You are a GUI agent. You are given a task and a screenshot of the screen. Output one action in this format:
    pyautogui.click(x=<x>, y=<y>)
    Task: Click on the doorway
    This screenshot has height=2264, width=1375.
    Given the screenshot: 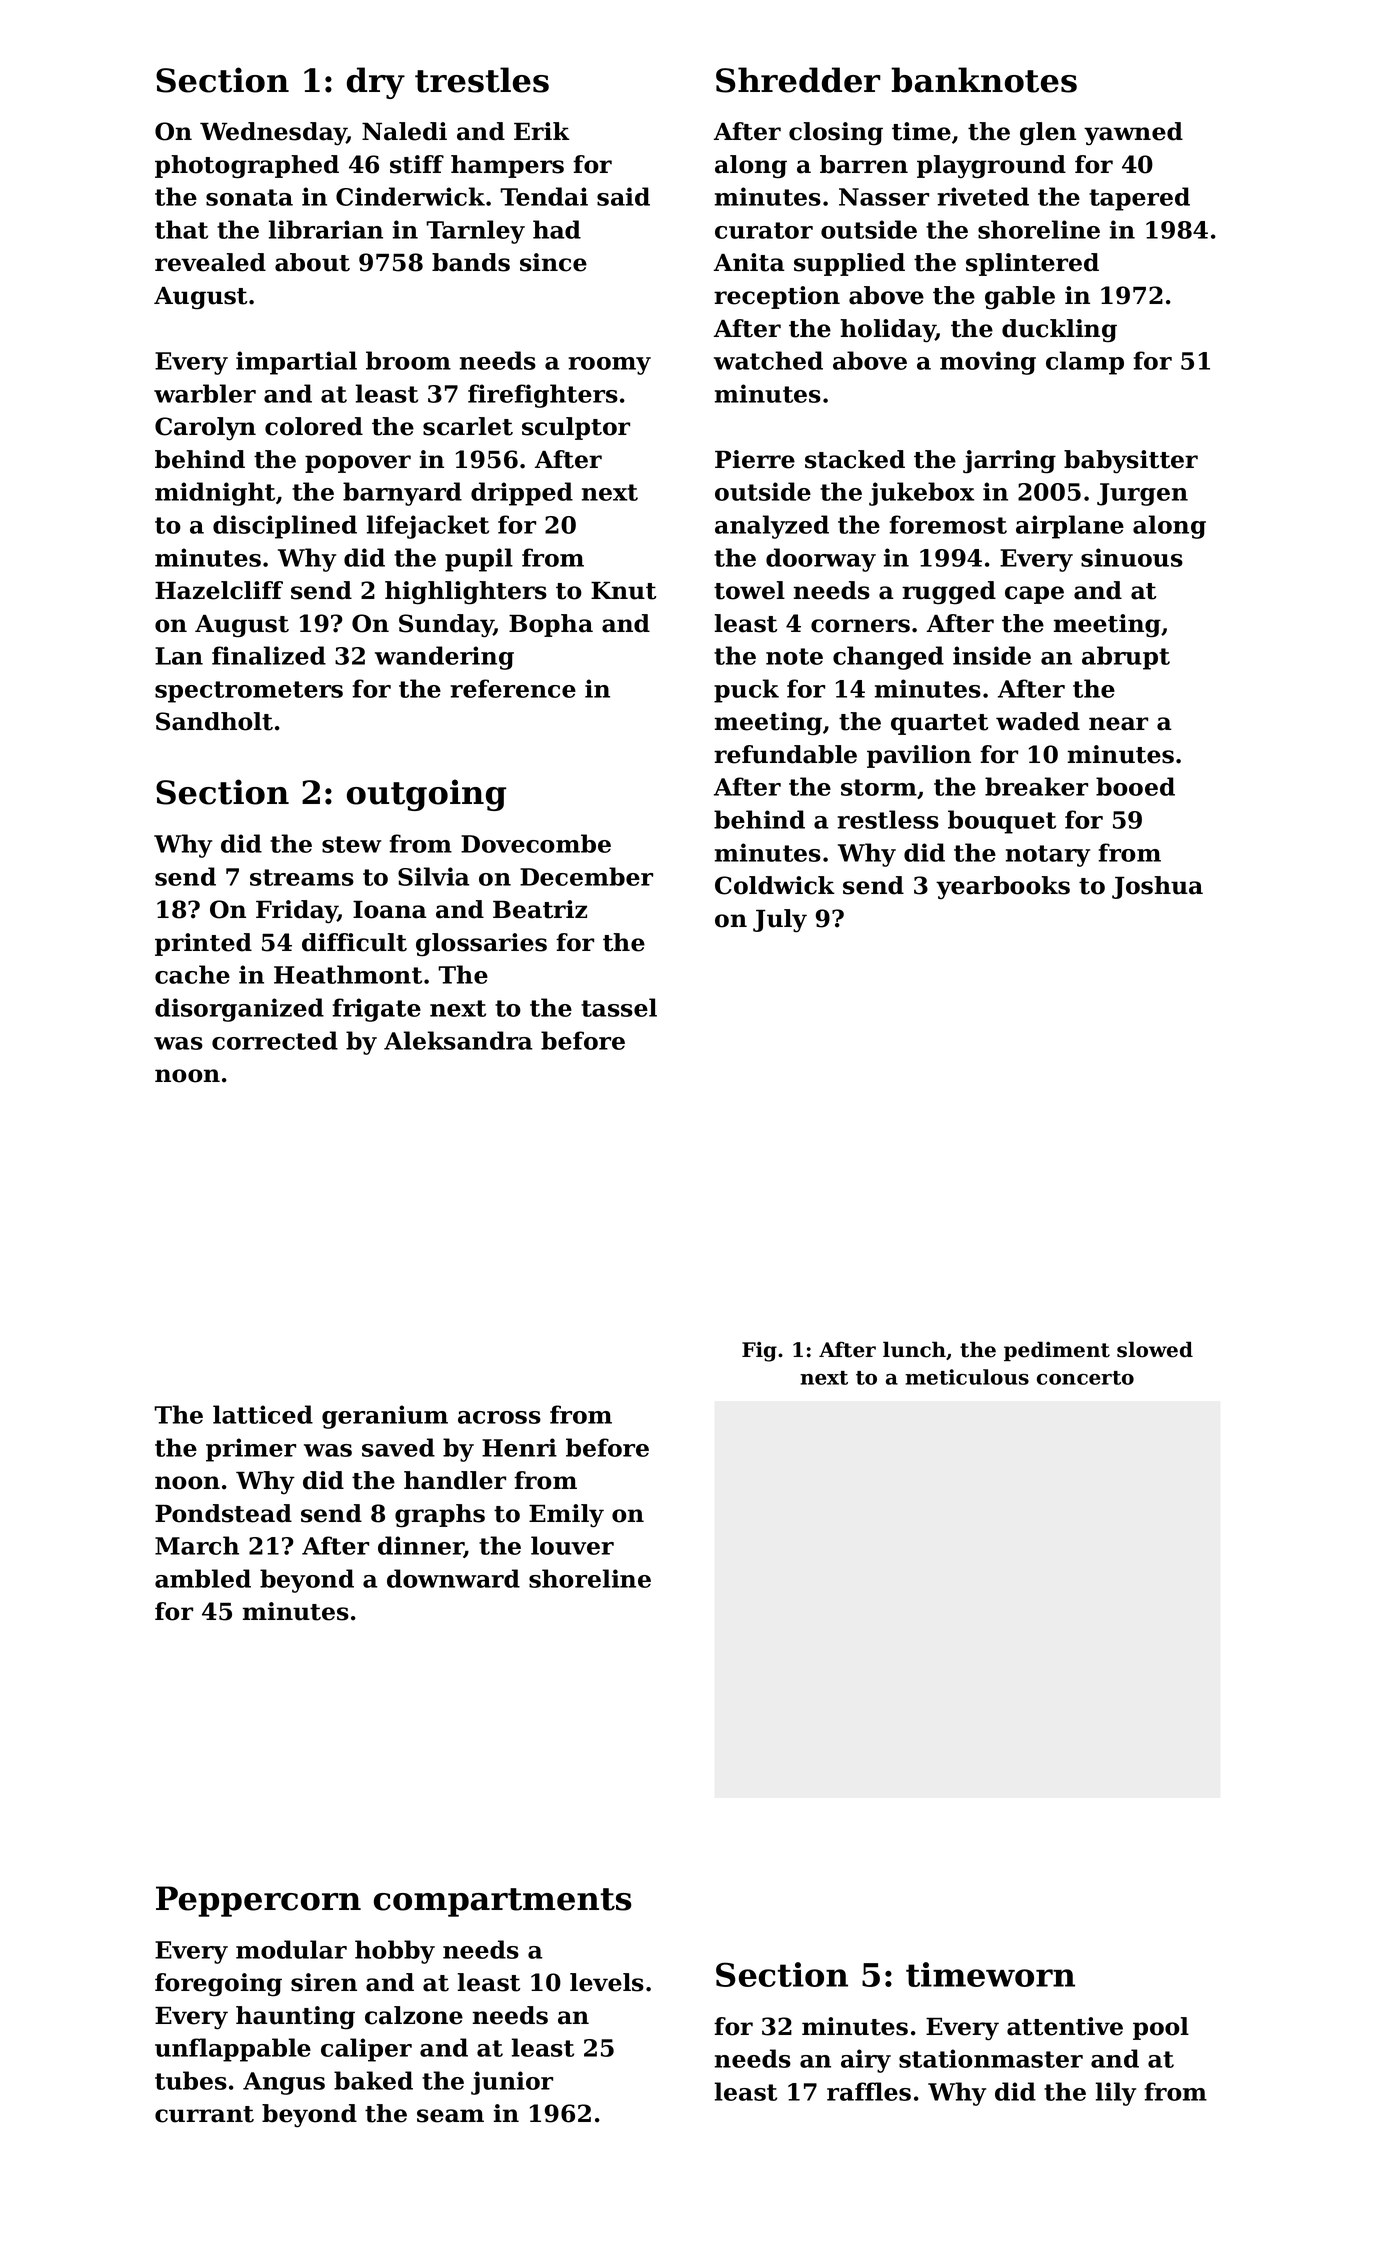 What is the action you would take?
    pyautogui.click(x=821, y=560)
